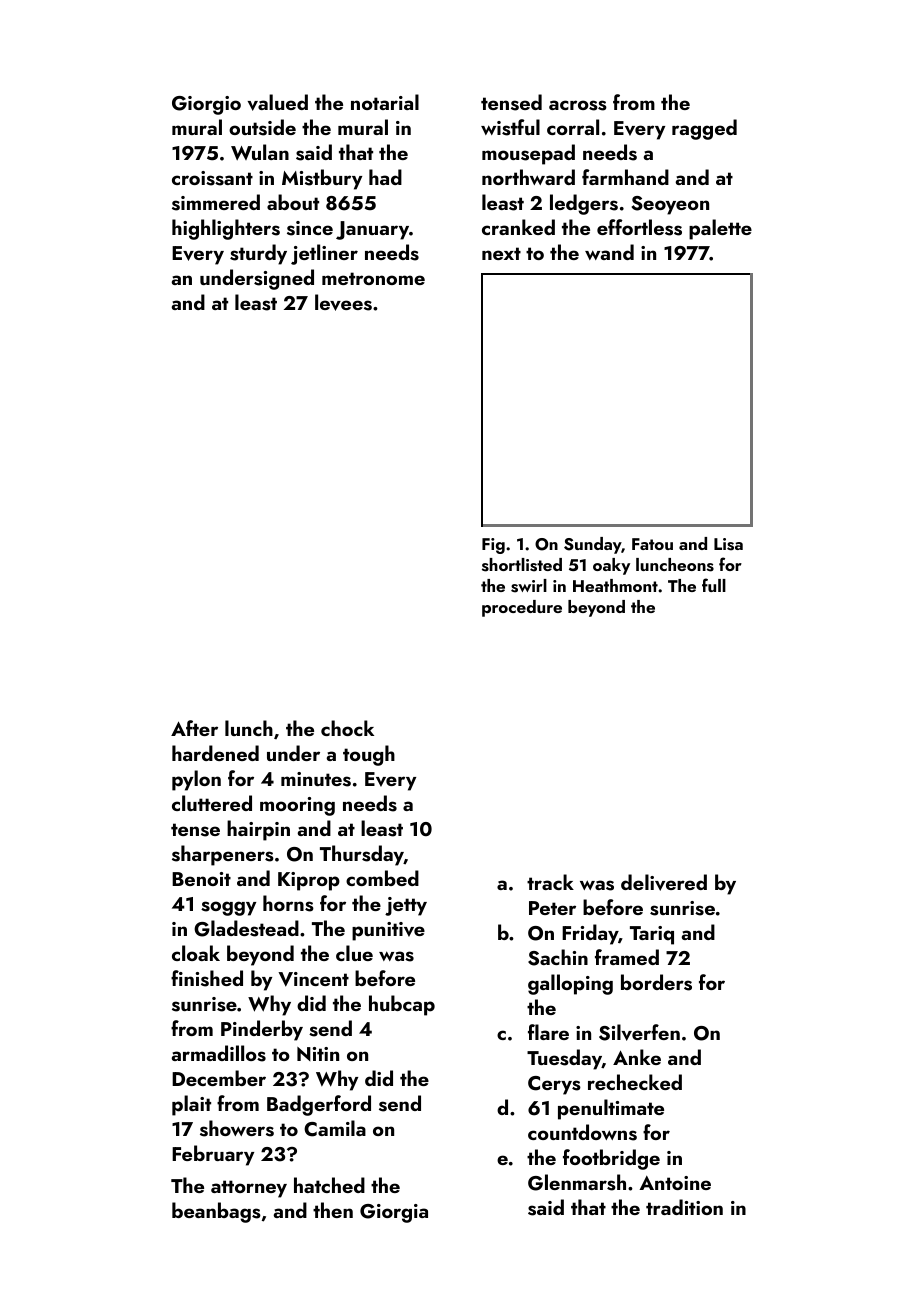  Describe the element at coordinates (347, 728) in the screenshot. I see `chock` at that location.
